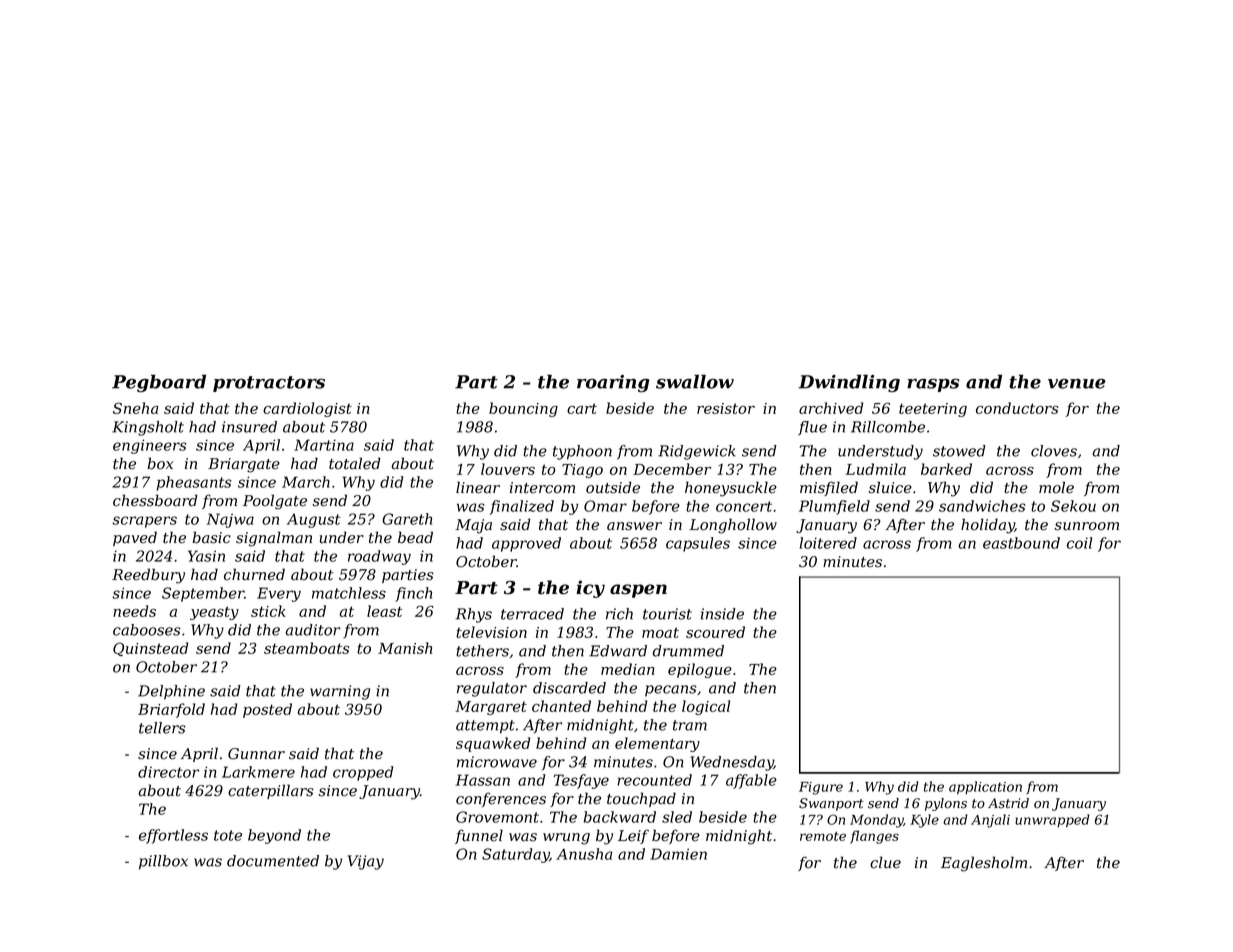 The height and width of the page is (952, 1233). Describe the element at coordinates (485, 727) in the page. I see `attempt` at that location.
